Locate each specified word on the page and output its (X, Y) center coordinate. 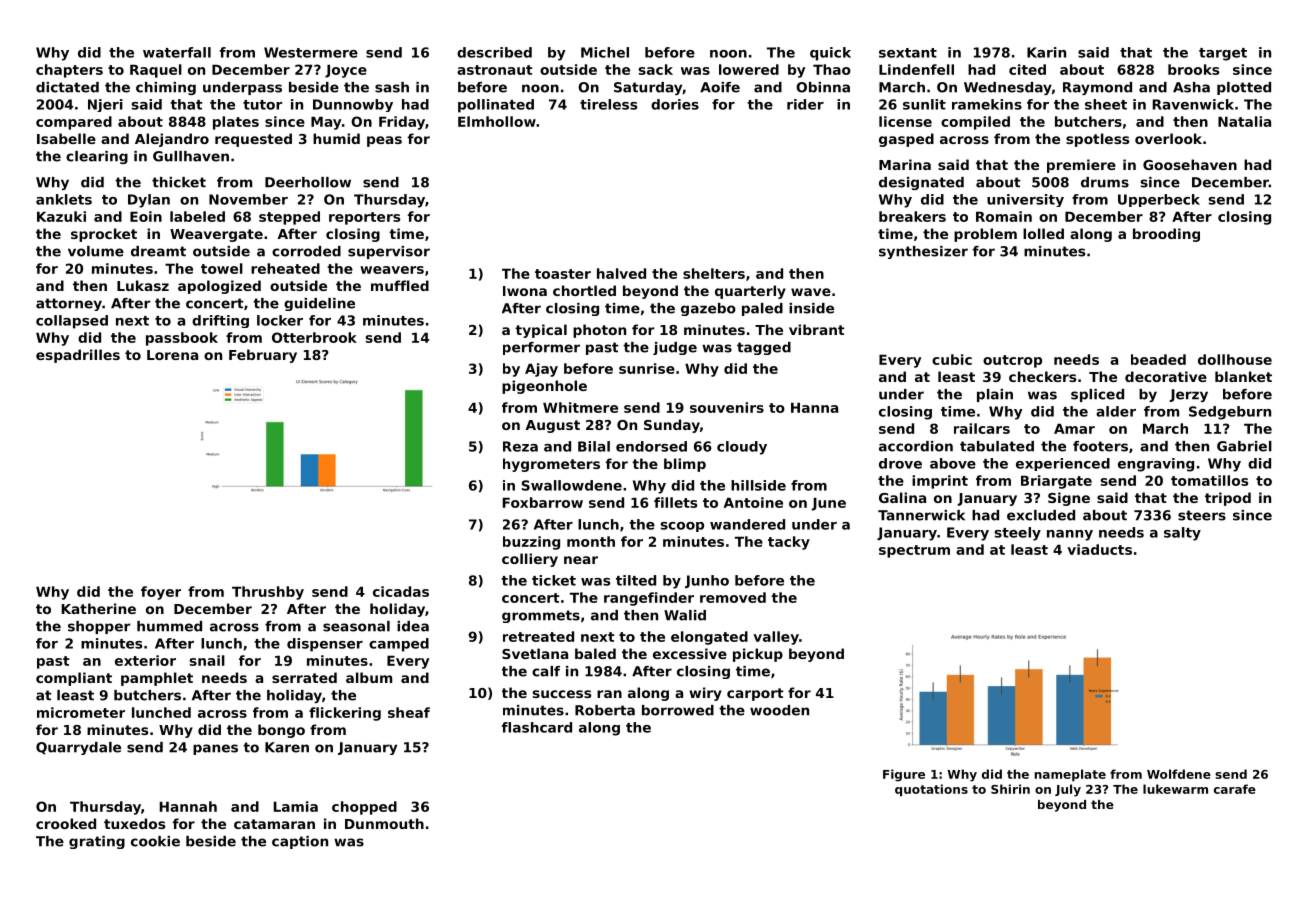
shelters (714, 273)
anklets (64, 199)
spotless (1097, 140)
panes (215, 749)
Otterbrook (314, 337)
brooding (1166, 235)
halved (621, 273)
